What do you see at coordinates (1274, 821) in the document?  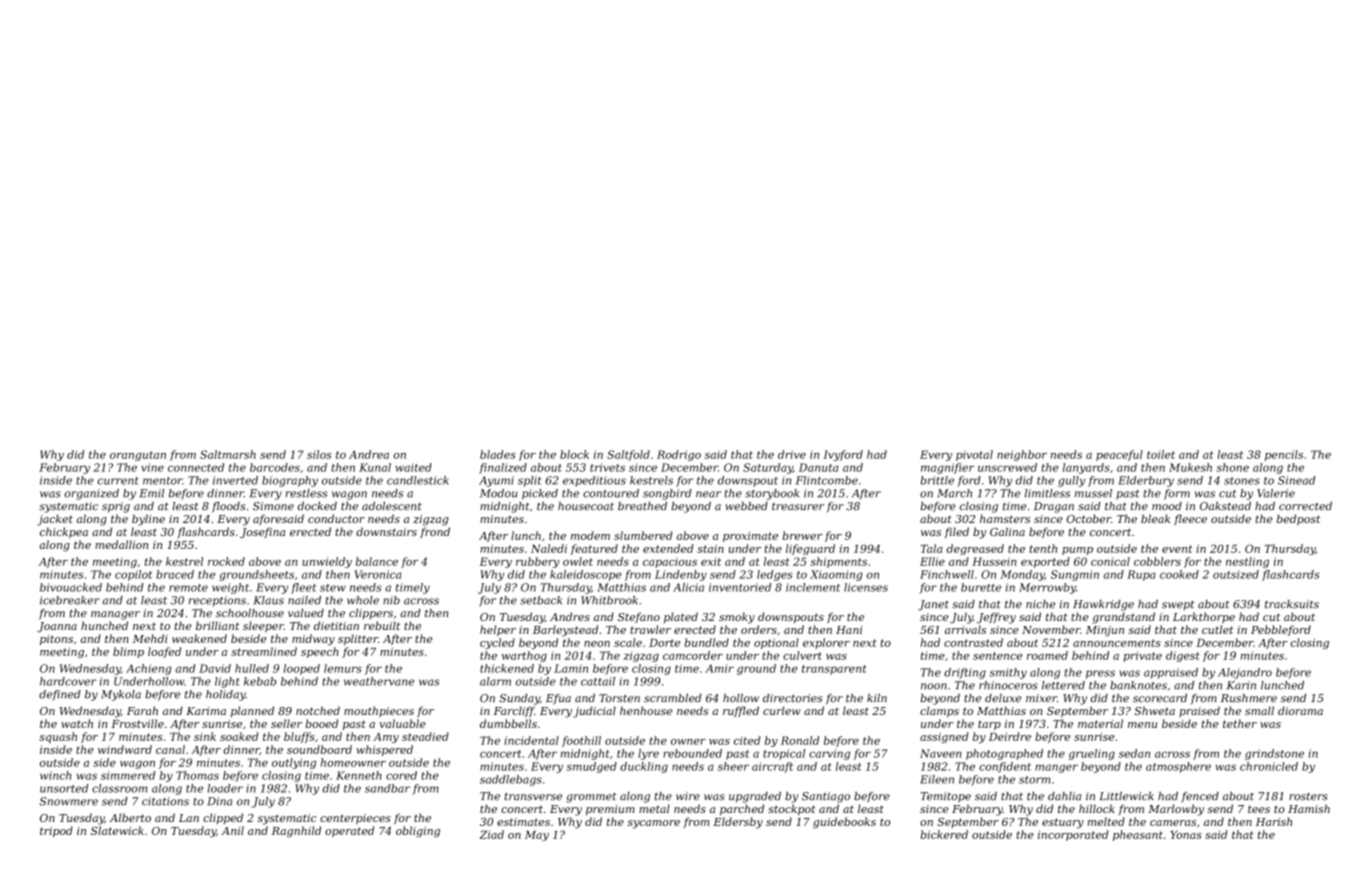 I see `Harish` at bounding box center [1274, 821].
